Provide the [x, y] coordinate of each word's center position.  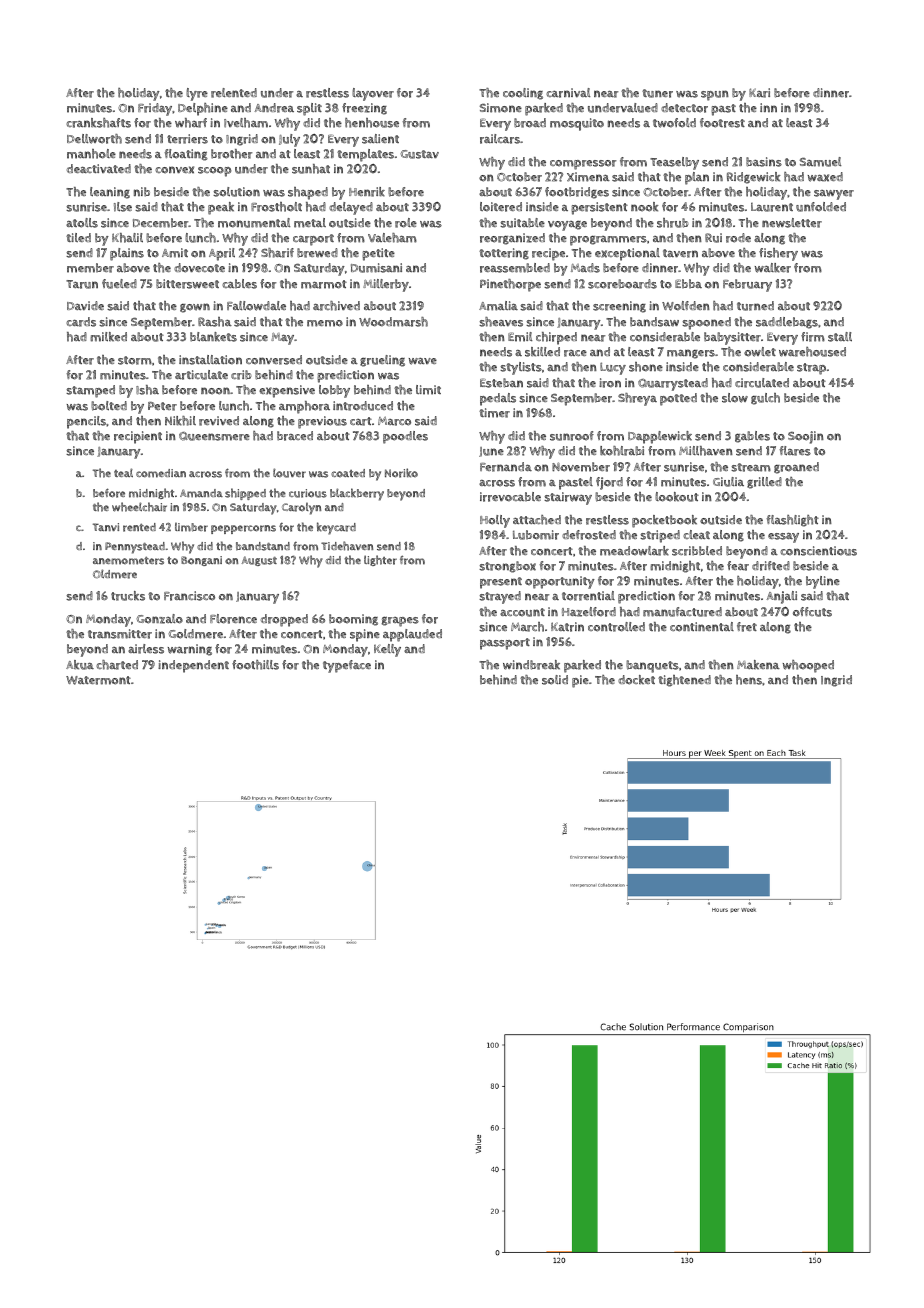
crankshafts [98, 123]
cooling [523, 94]
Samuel [820, 162]
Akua [80, 665]
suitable [522, 223]
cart [361, 421]
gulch [765, 399]
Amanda [201, 493]
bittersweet [187, 284]
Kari [759, 93]
